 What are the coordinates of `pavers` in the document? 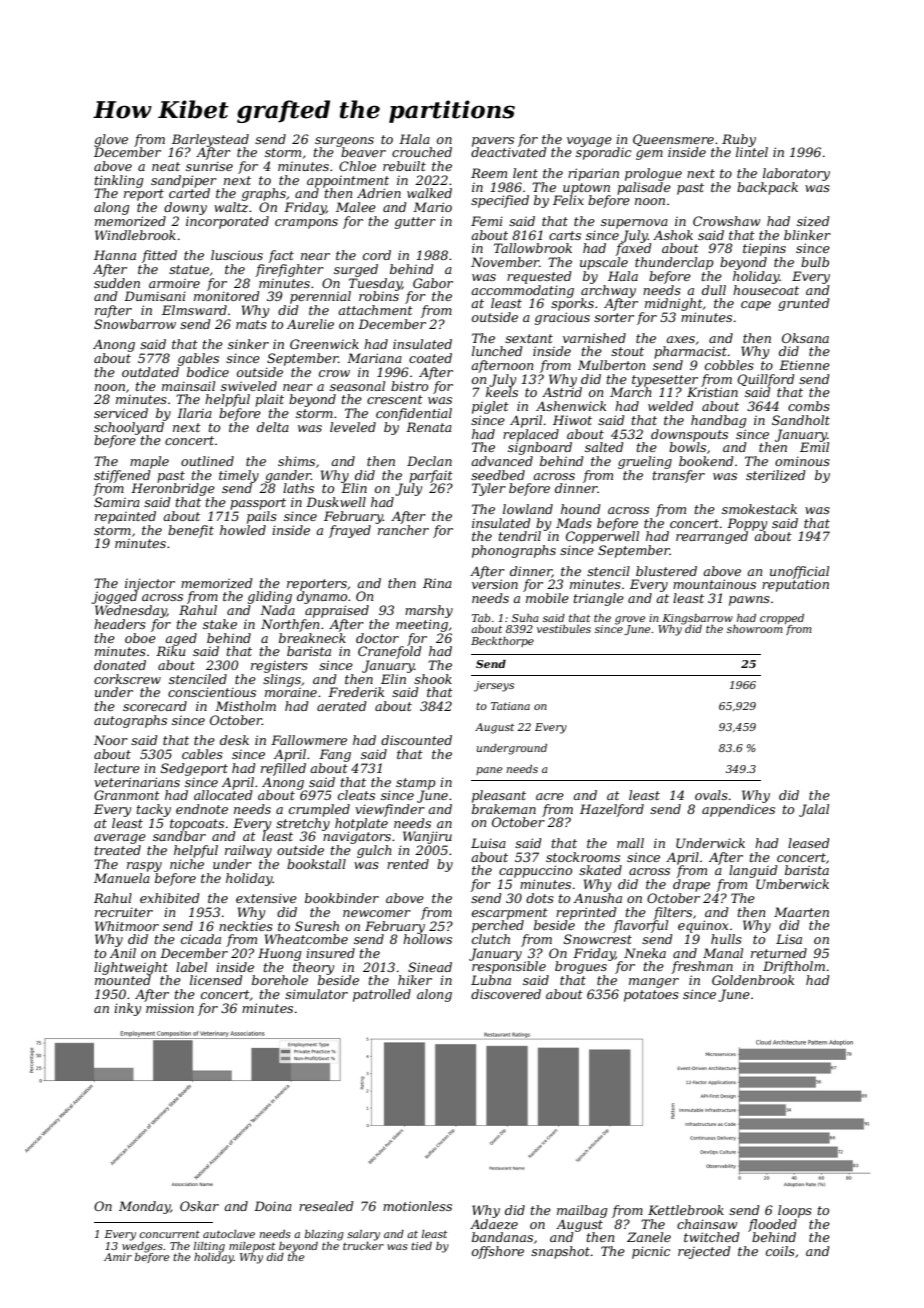 It's located at (493, 142).
